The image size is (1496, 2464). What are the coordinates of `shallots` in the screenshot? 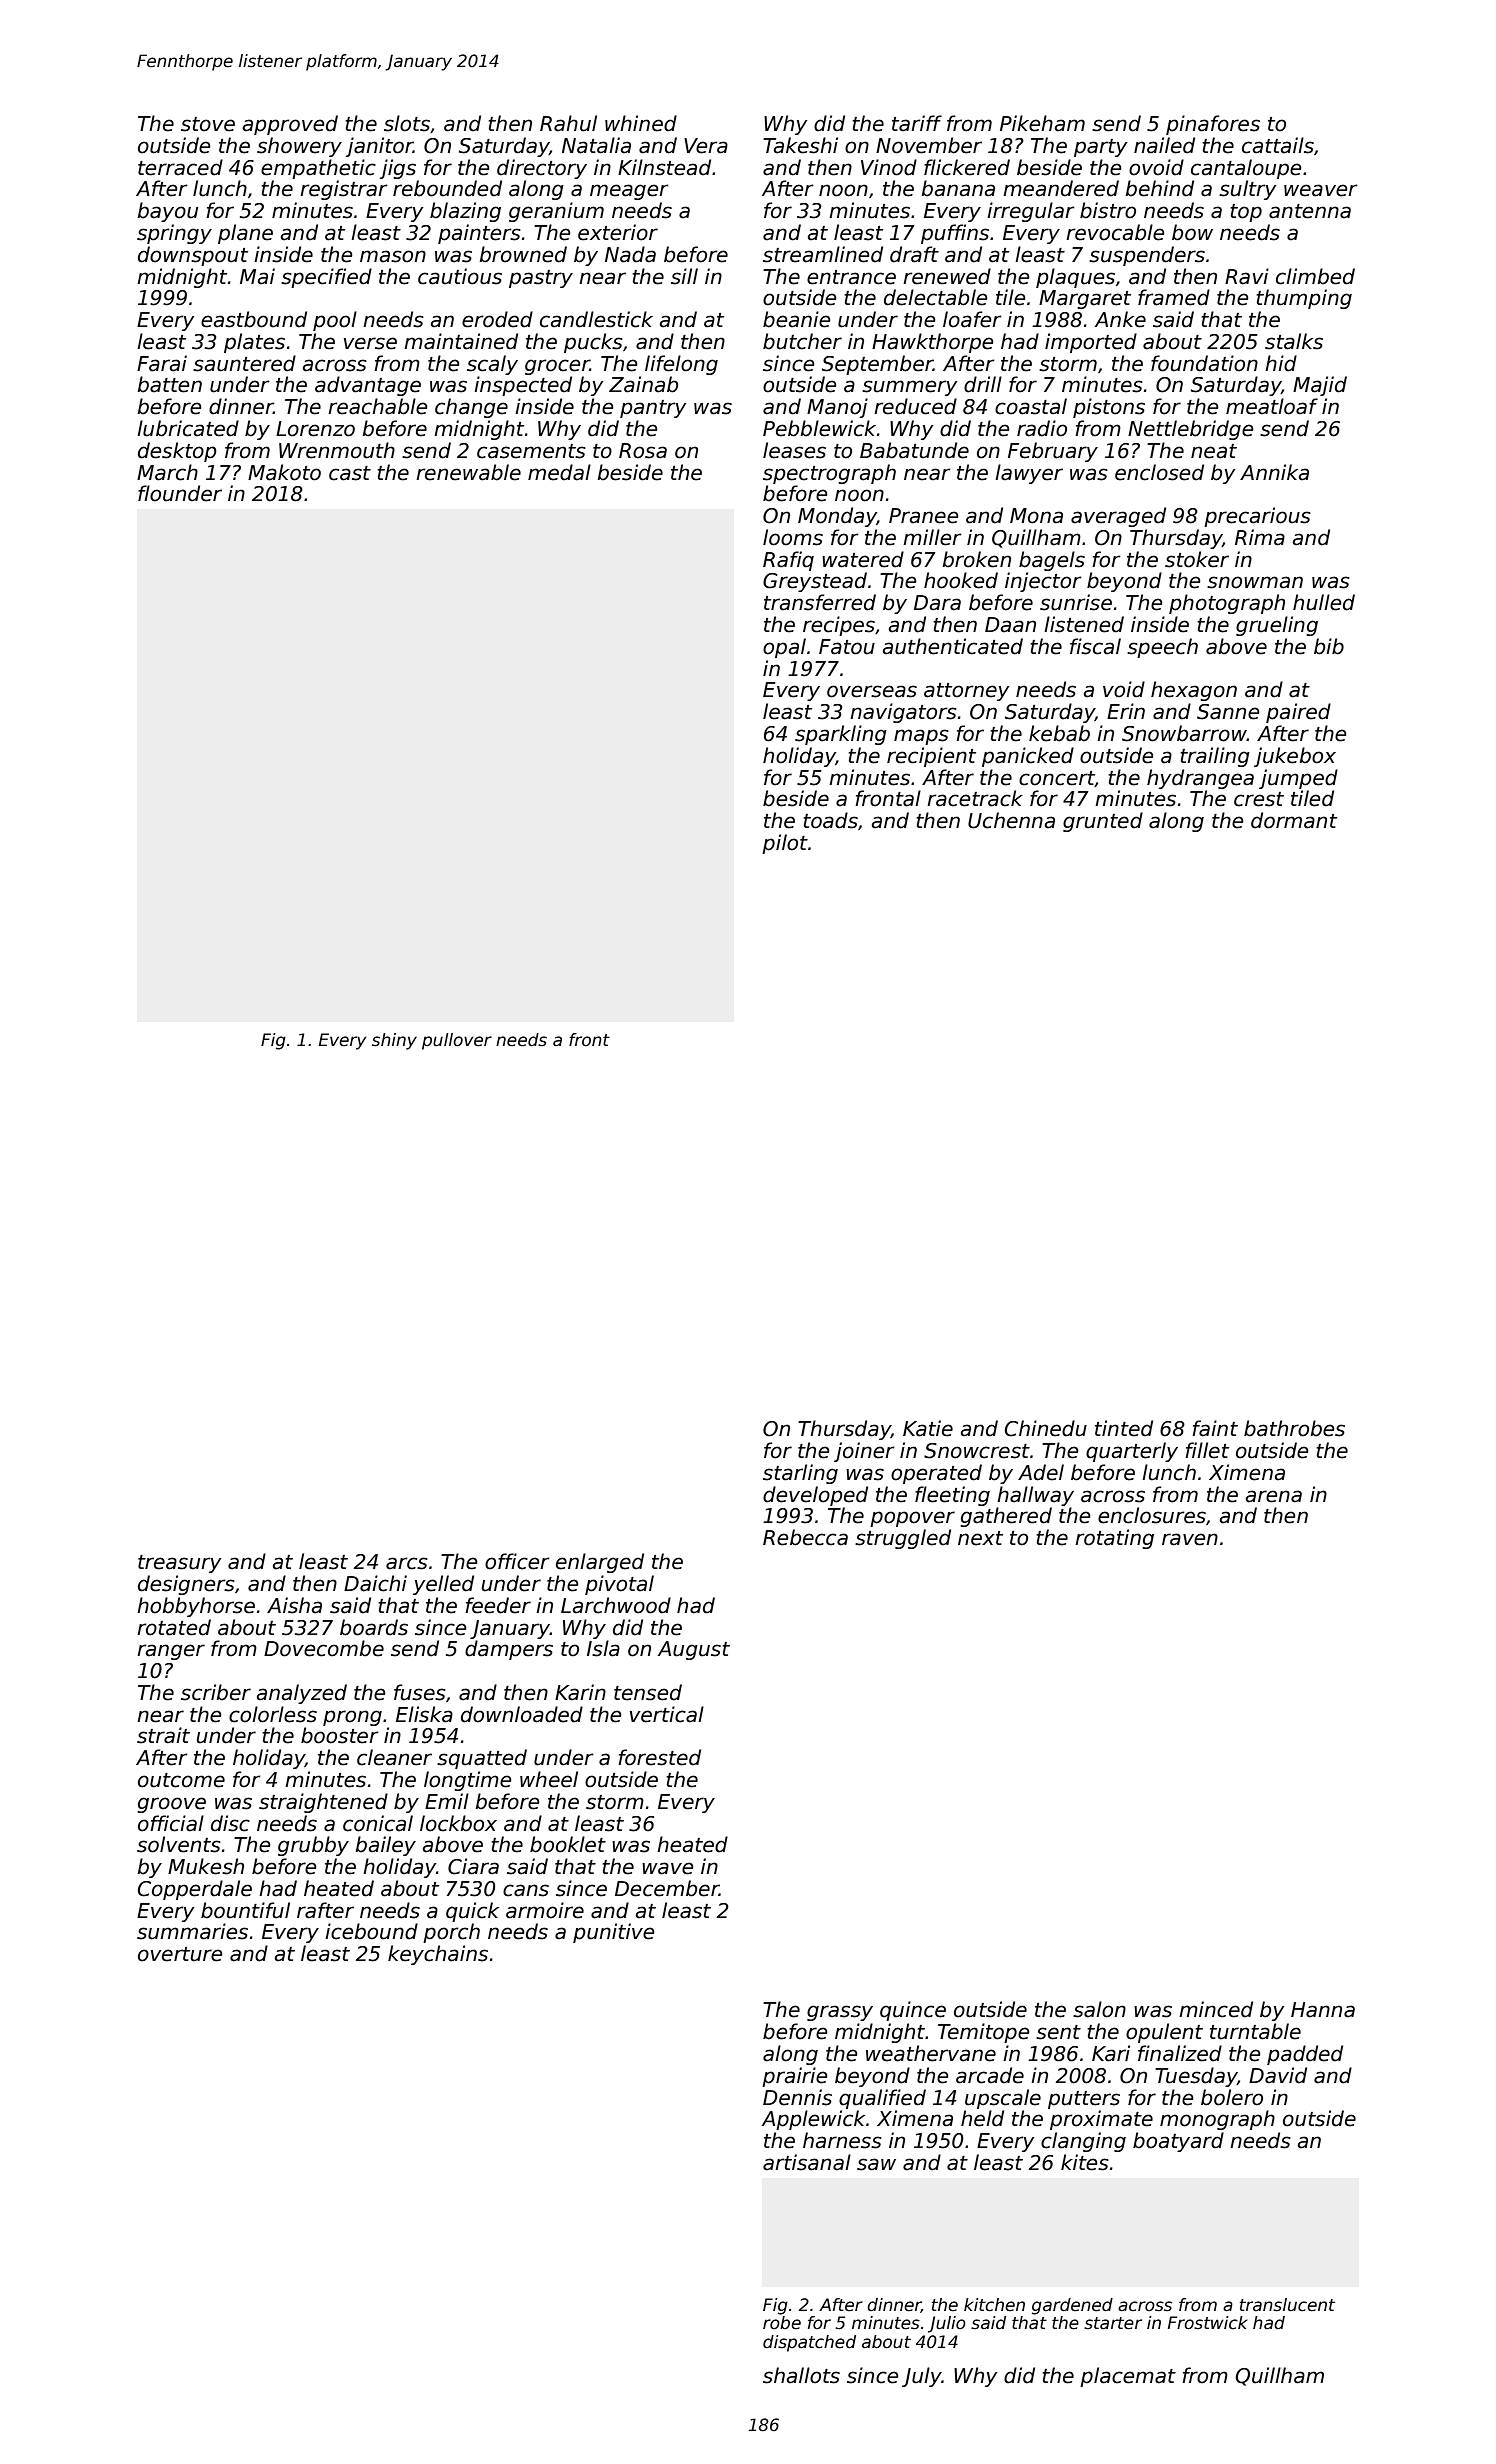 It's located at (801, 2375).
